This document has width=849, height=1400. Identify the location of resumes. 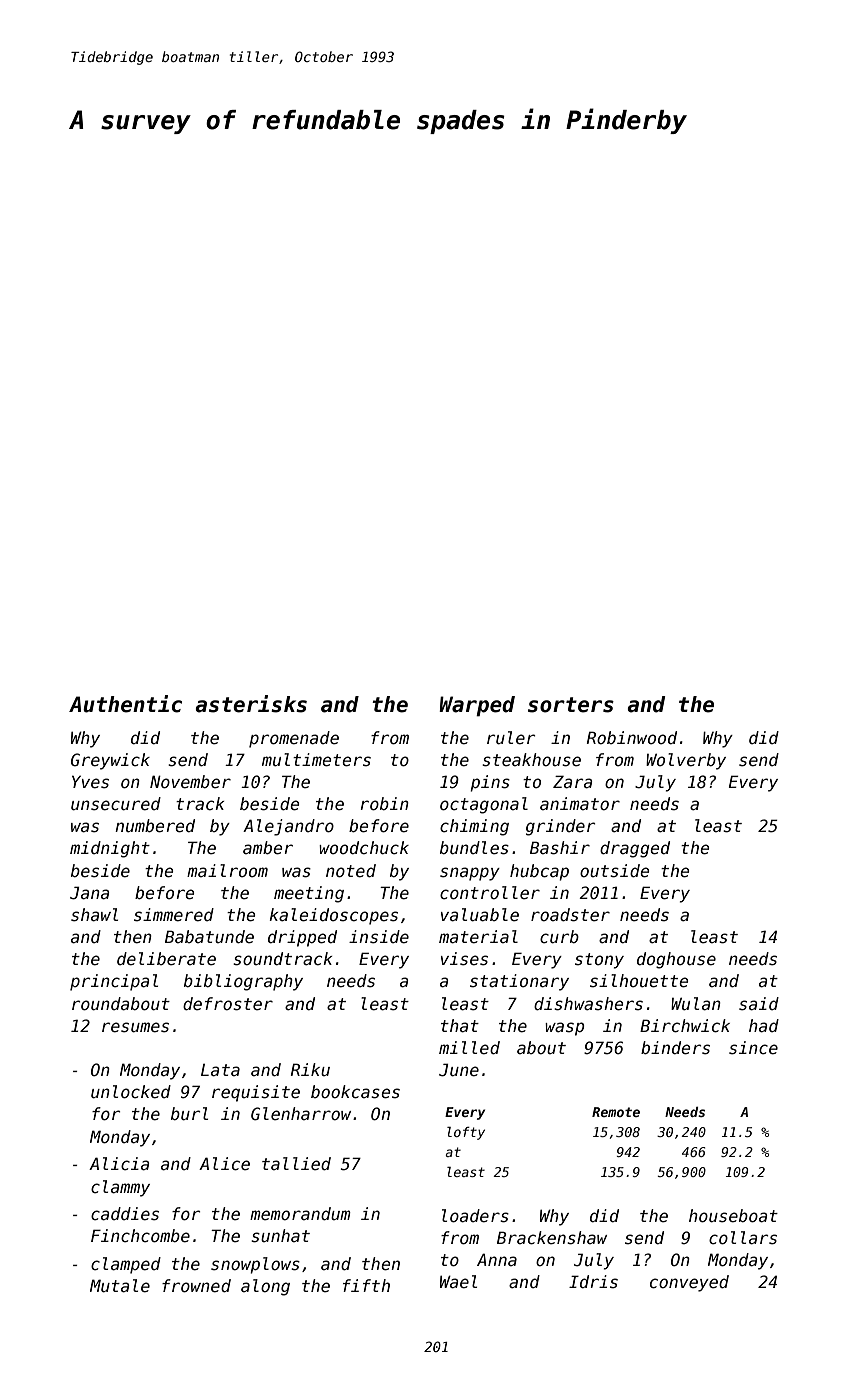
(135, 1027).
